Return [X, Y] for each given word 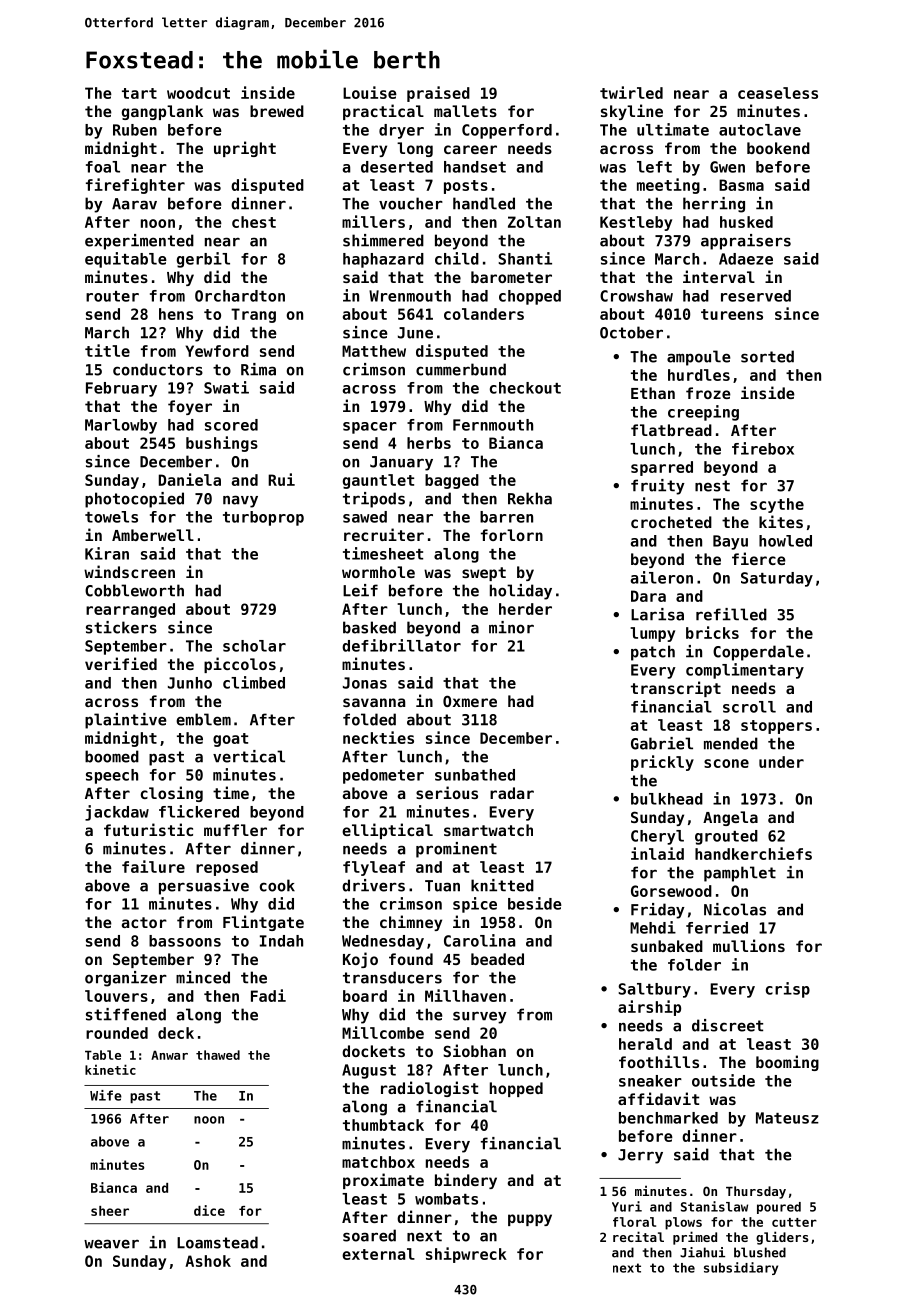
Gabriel [662, 743]
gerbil [203, 260]
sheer [110, 1211]
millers [373, 221]
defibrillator [401, 645]
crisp [788, 990]
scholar [254, 646]
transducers [392, 977]
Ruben [135, 130]
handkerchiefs [753, 853]
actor [144, 922]
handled [484, 203]
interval [719, 276]
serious [447, 792]
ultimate [673, 129]
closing [172, 794]
